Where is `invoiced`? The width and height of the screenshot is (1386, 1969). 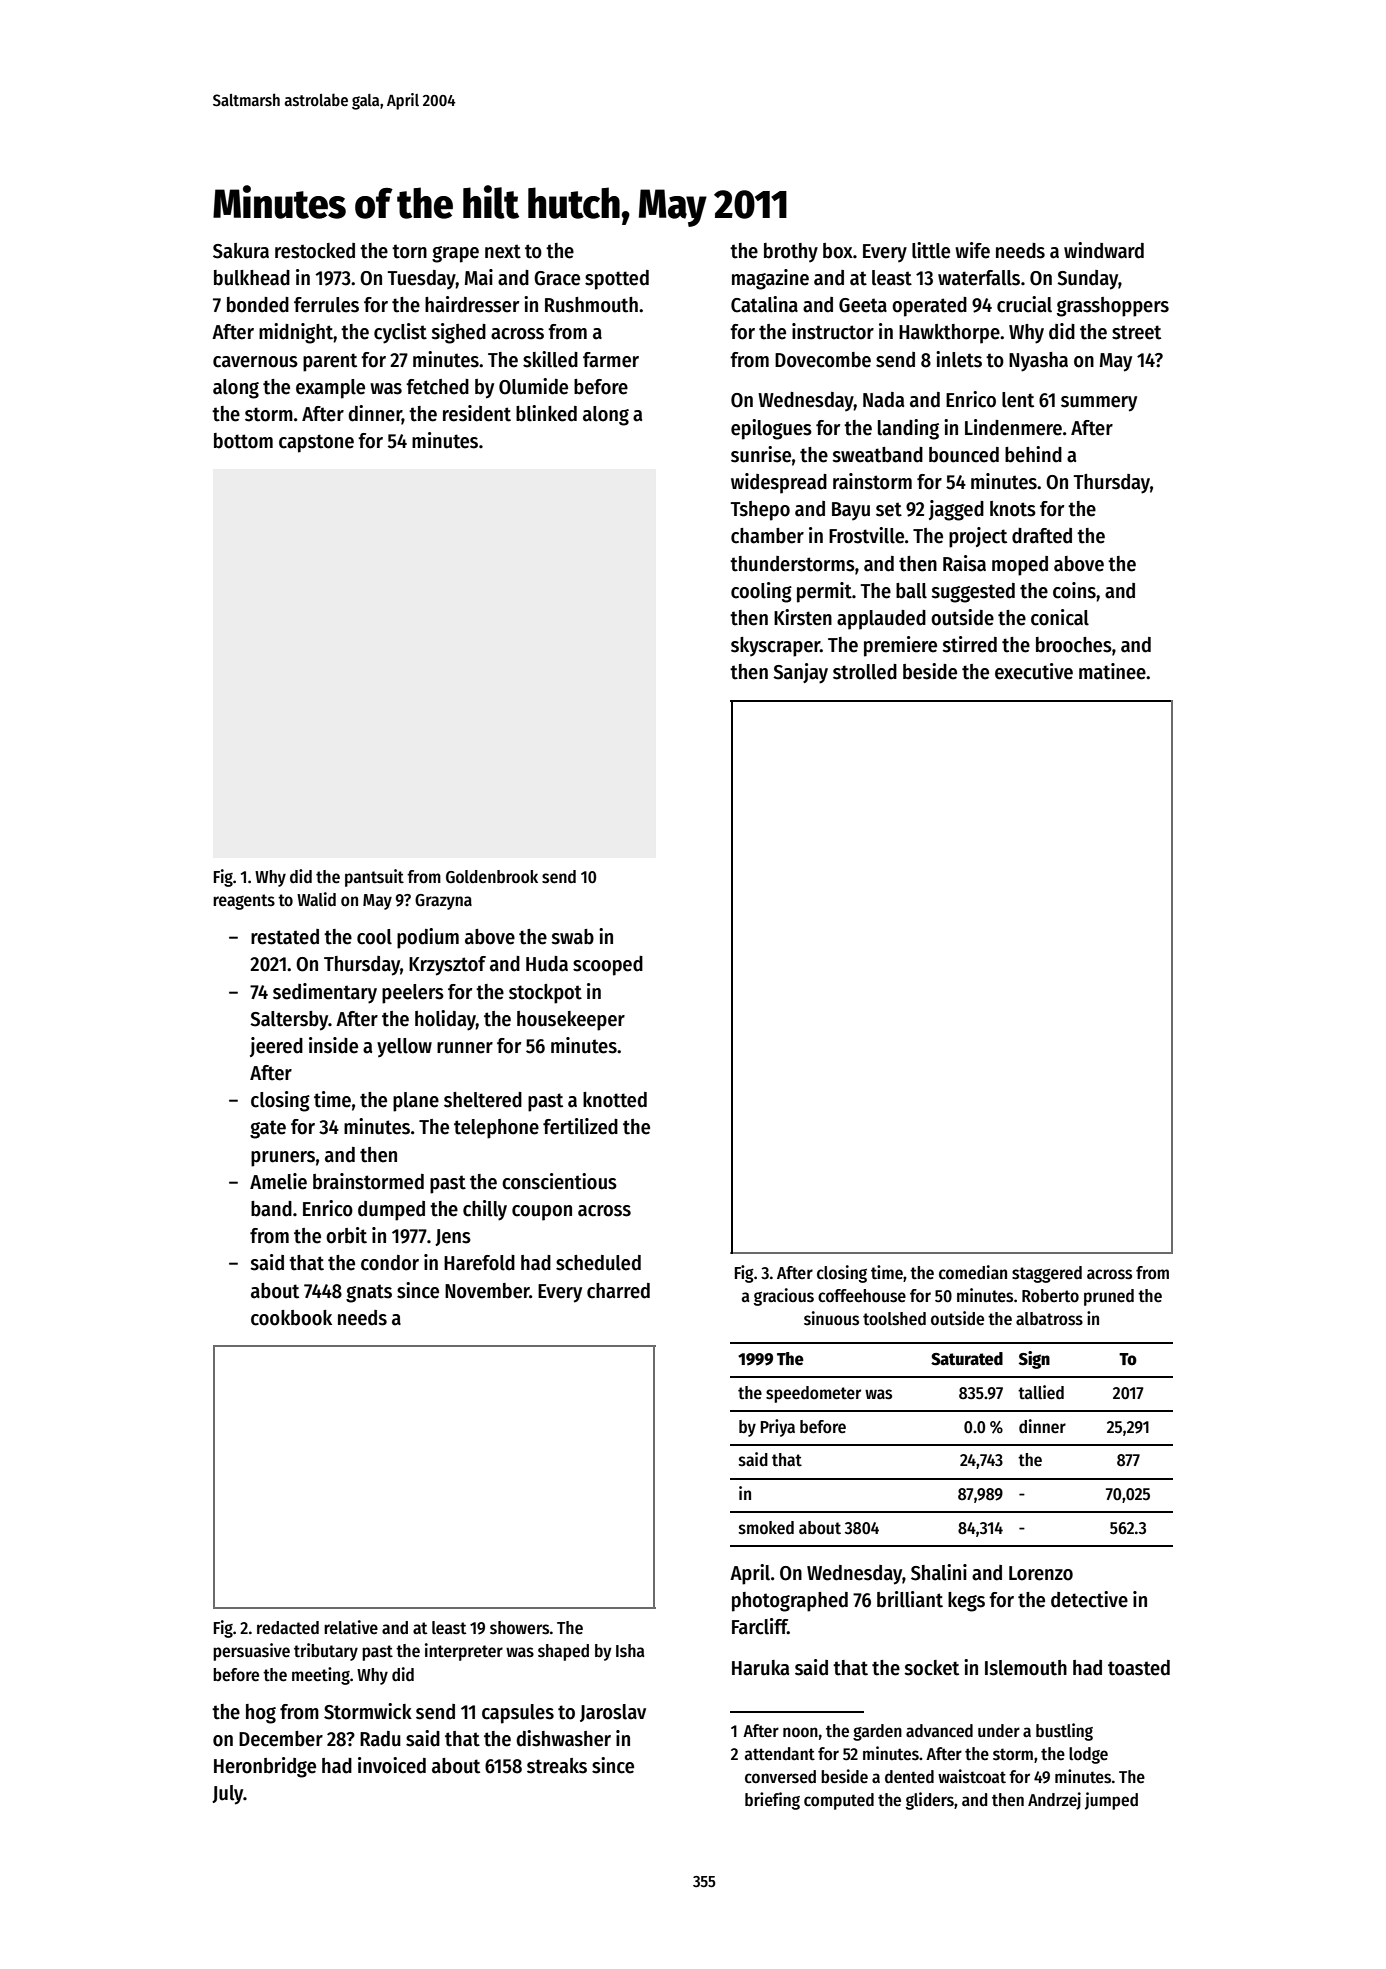 invoiced is located at coordinates (392, 1765).
